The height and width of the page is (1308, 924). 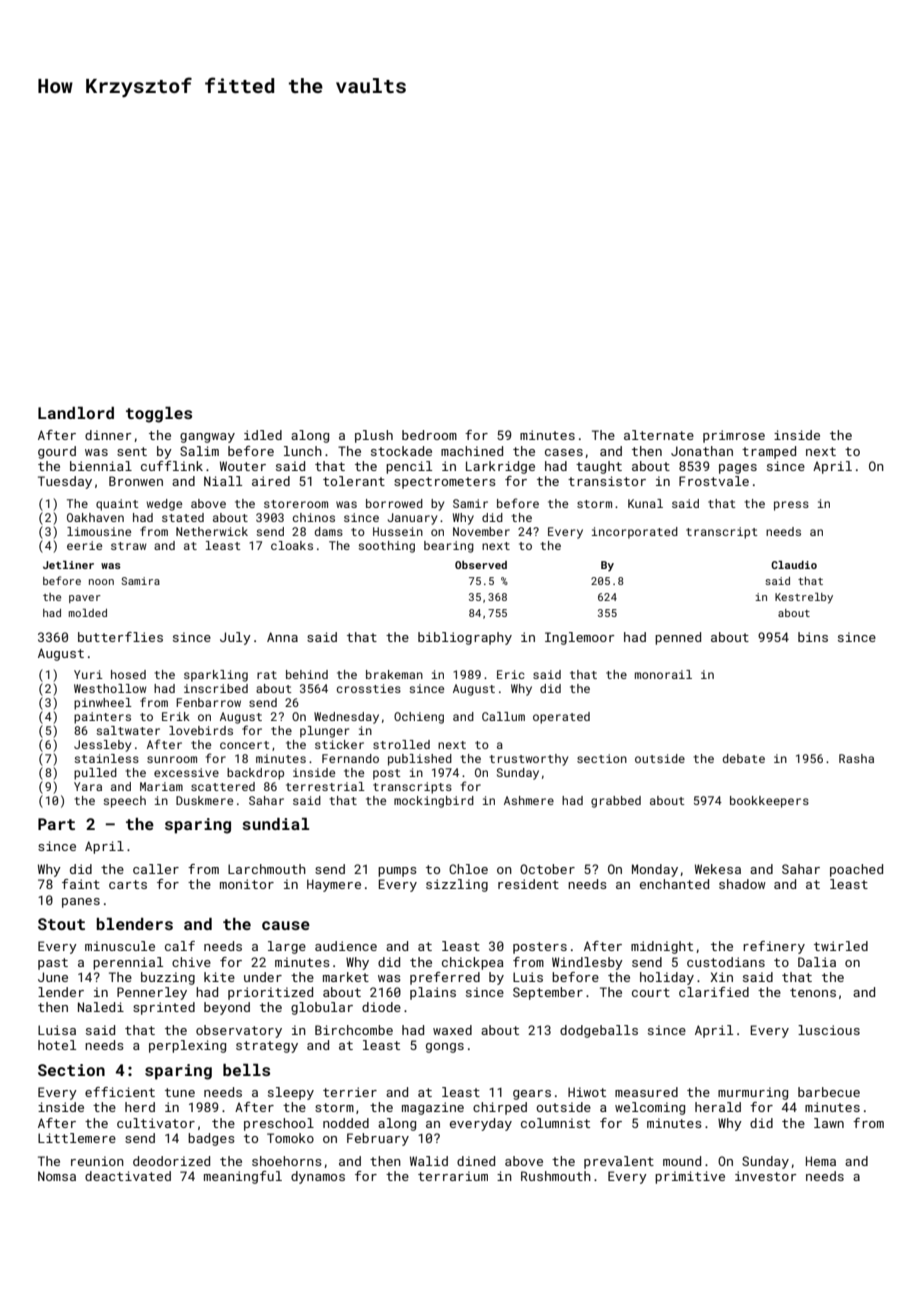 What do you see at coordinates (678, 638) in the page?
I see `penned` at bounding box center [678, 638].
